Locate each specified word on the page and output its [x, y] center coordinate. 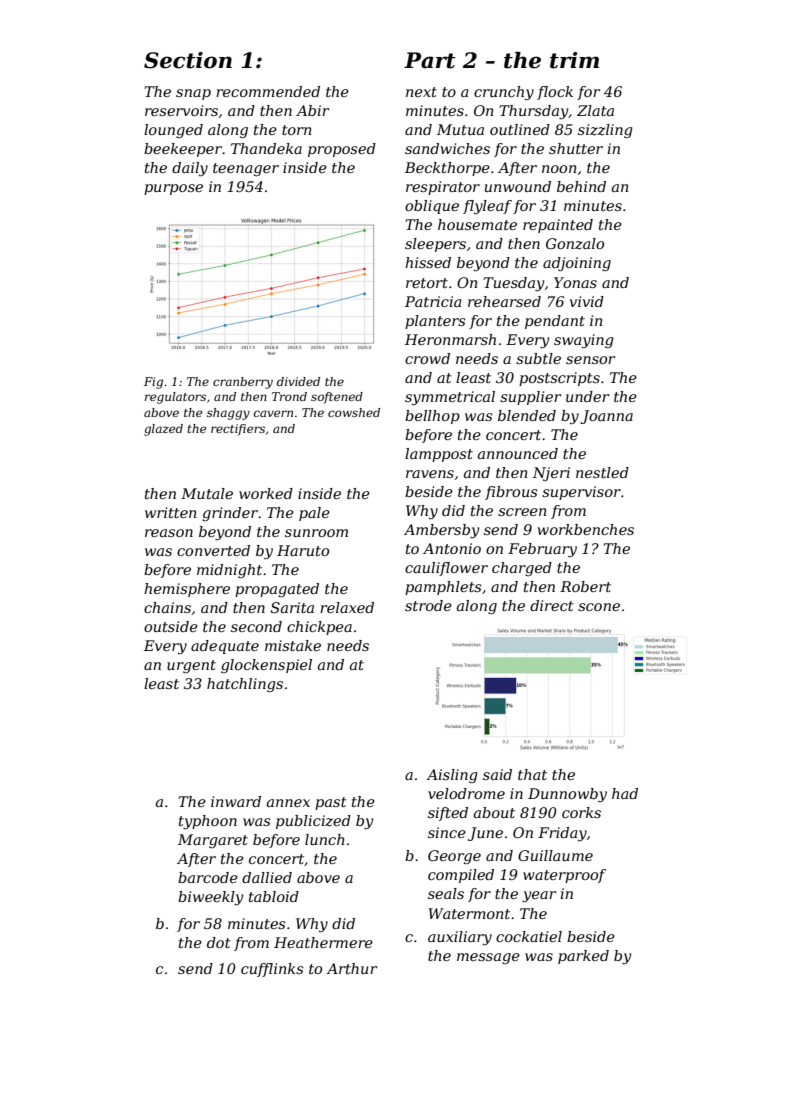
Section [188, 60]
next [421, 92]
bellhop [432, 417]
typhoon [208, 822]
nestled [602, 472]
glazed [163, 430]
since [447, 832]
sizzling [605, 131]
